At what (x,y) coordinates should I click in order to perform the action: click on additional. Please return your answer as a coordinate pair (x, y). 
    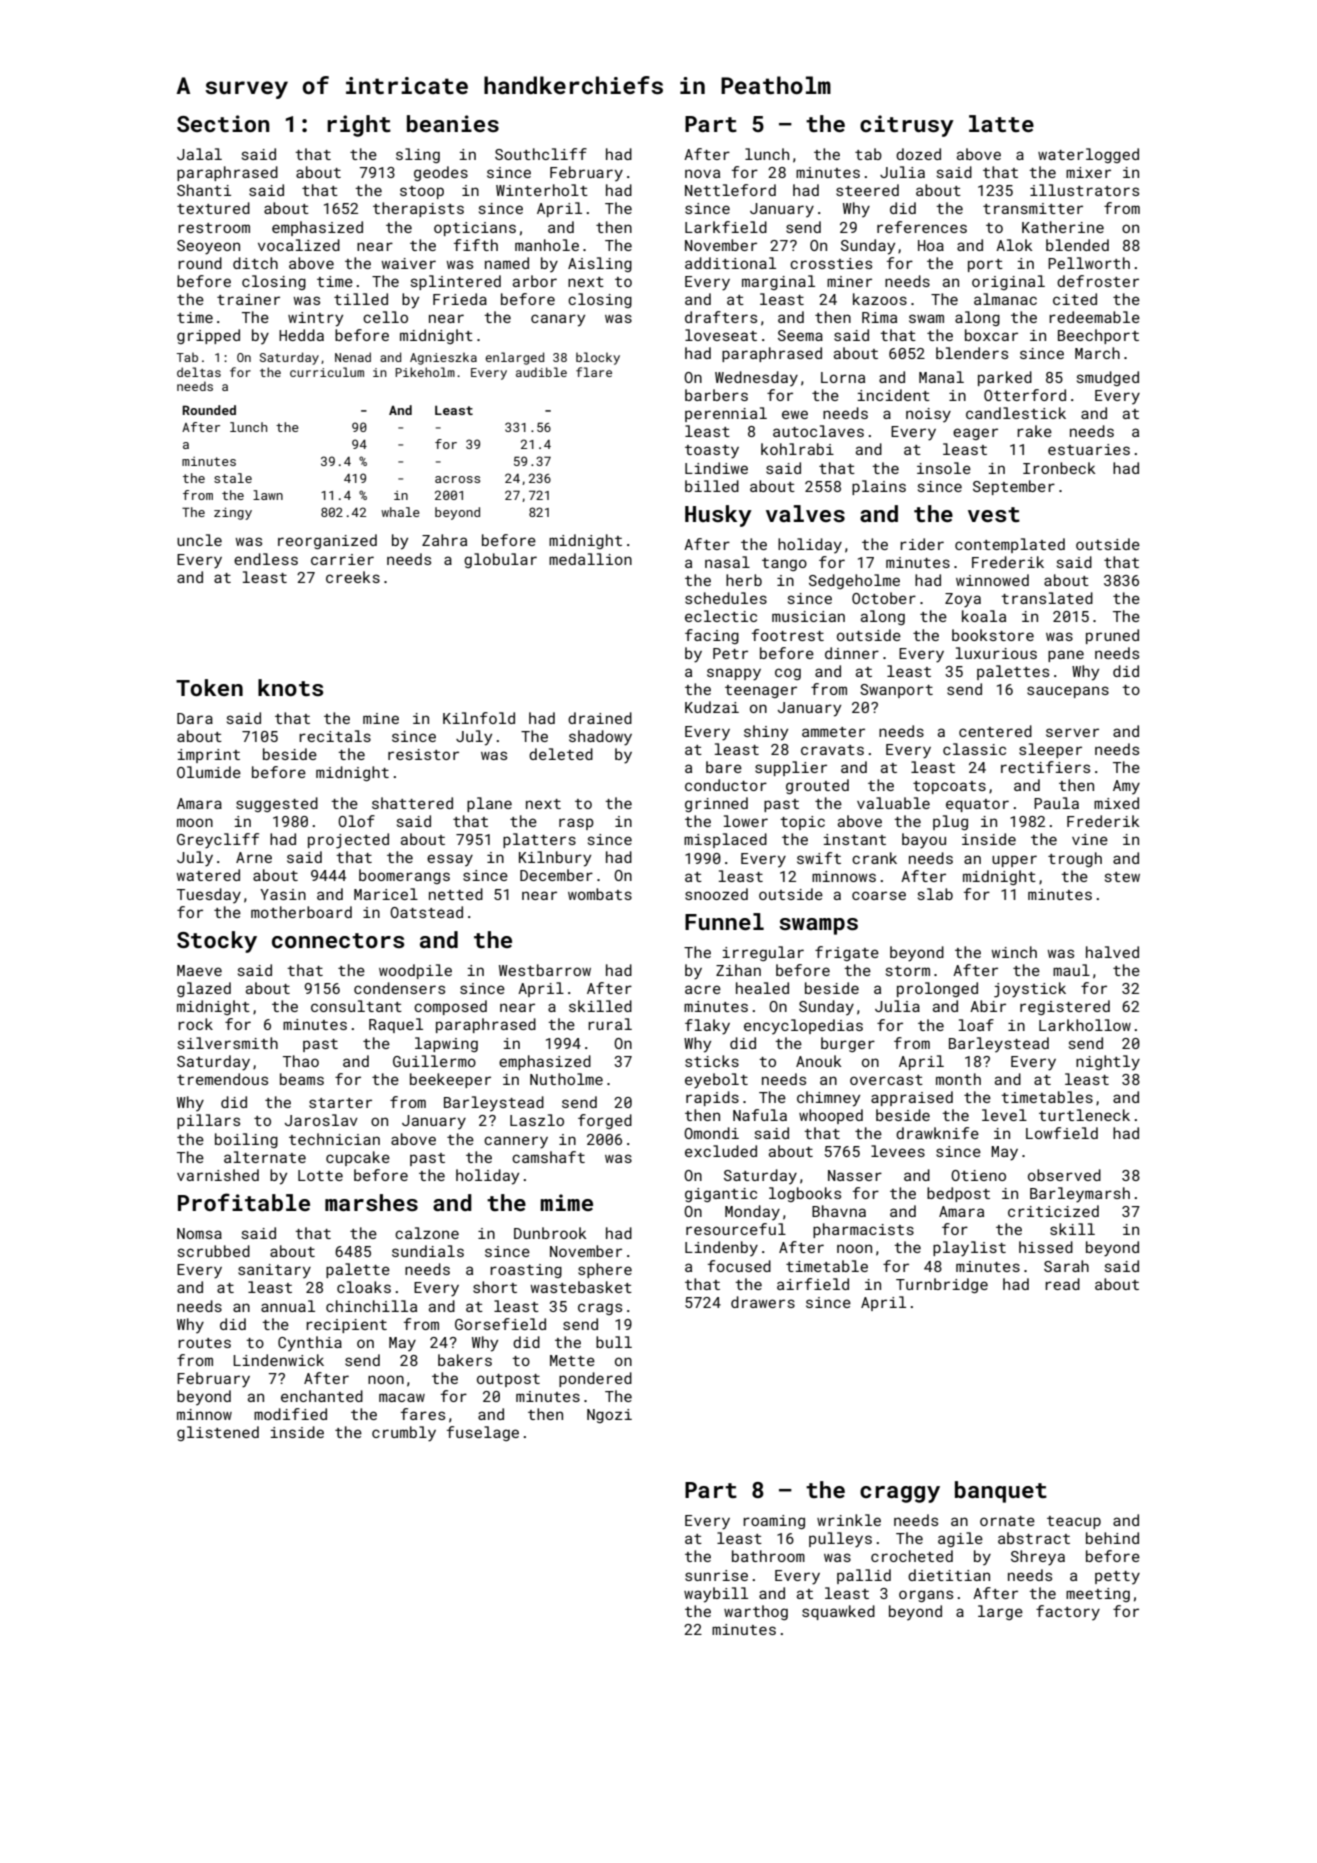
    Looking at the image, I should click on (730, 263).
